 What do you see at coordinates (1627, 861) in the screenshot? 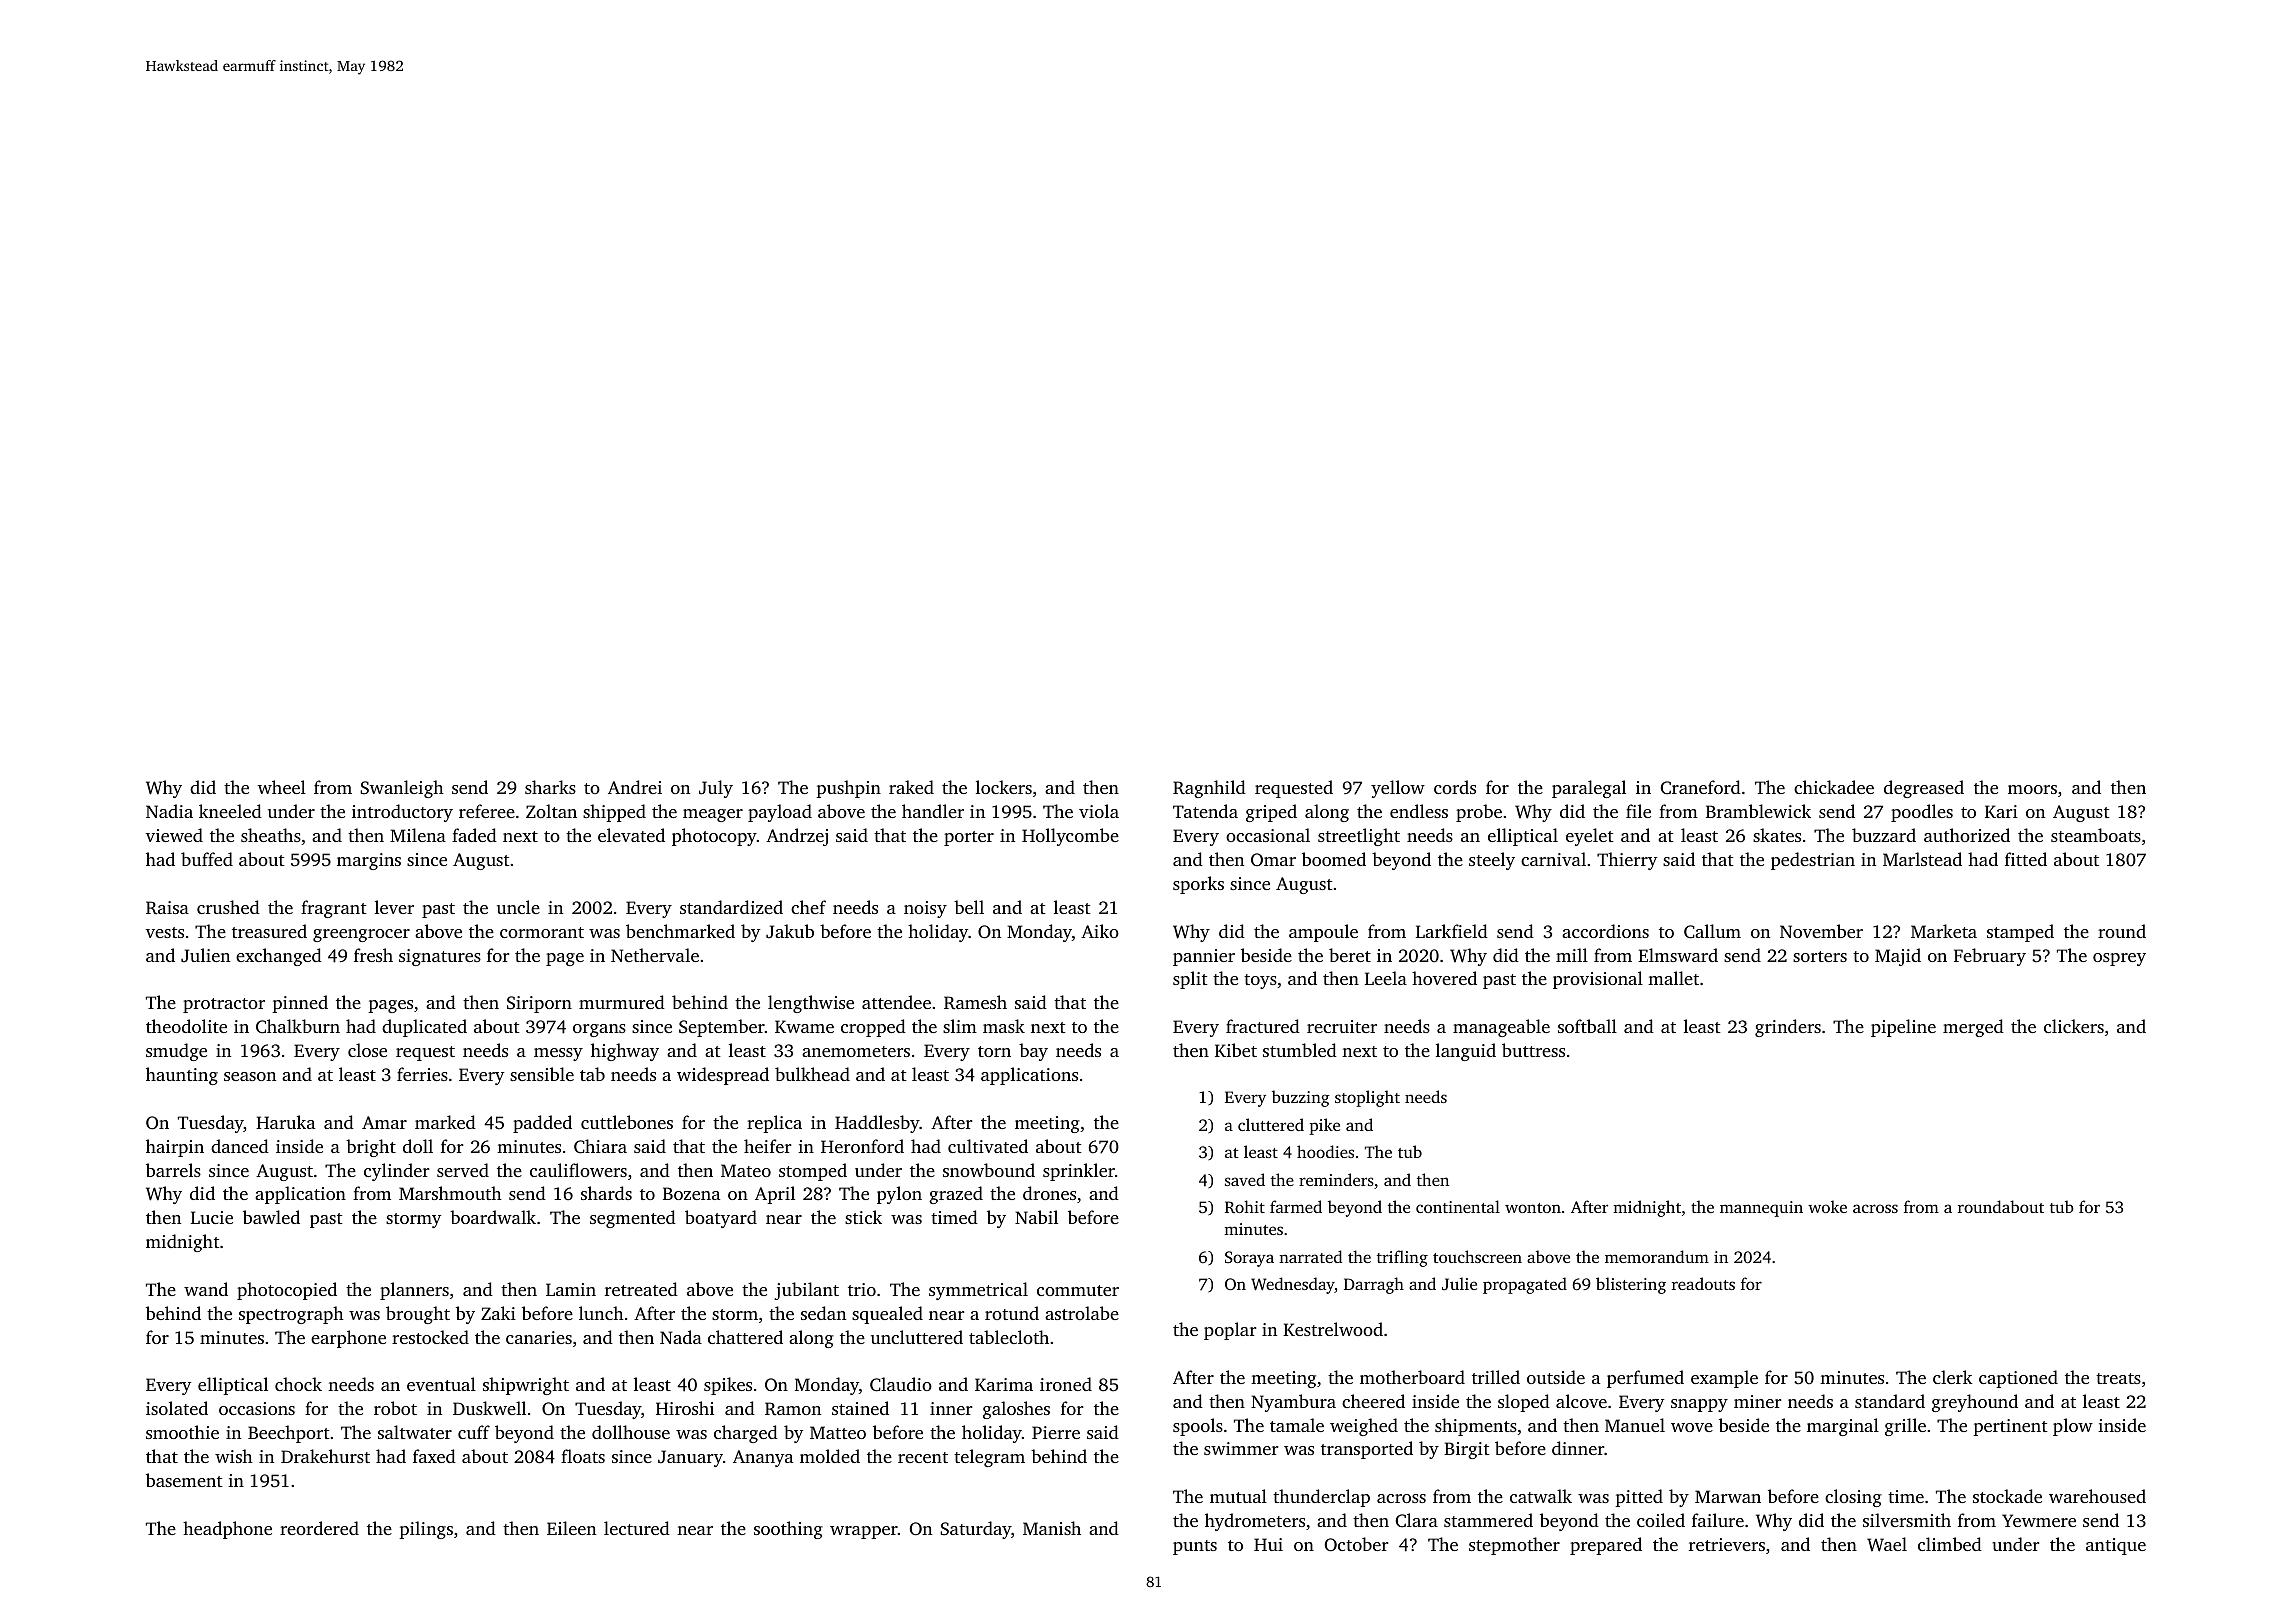
I see `Thierry` at bounding box center [1627, 861].
